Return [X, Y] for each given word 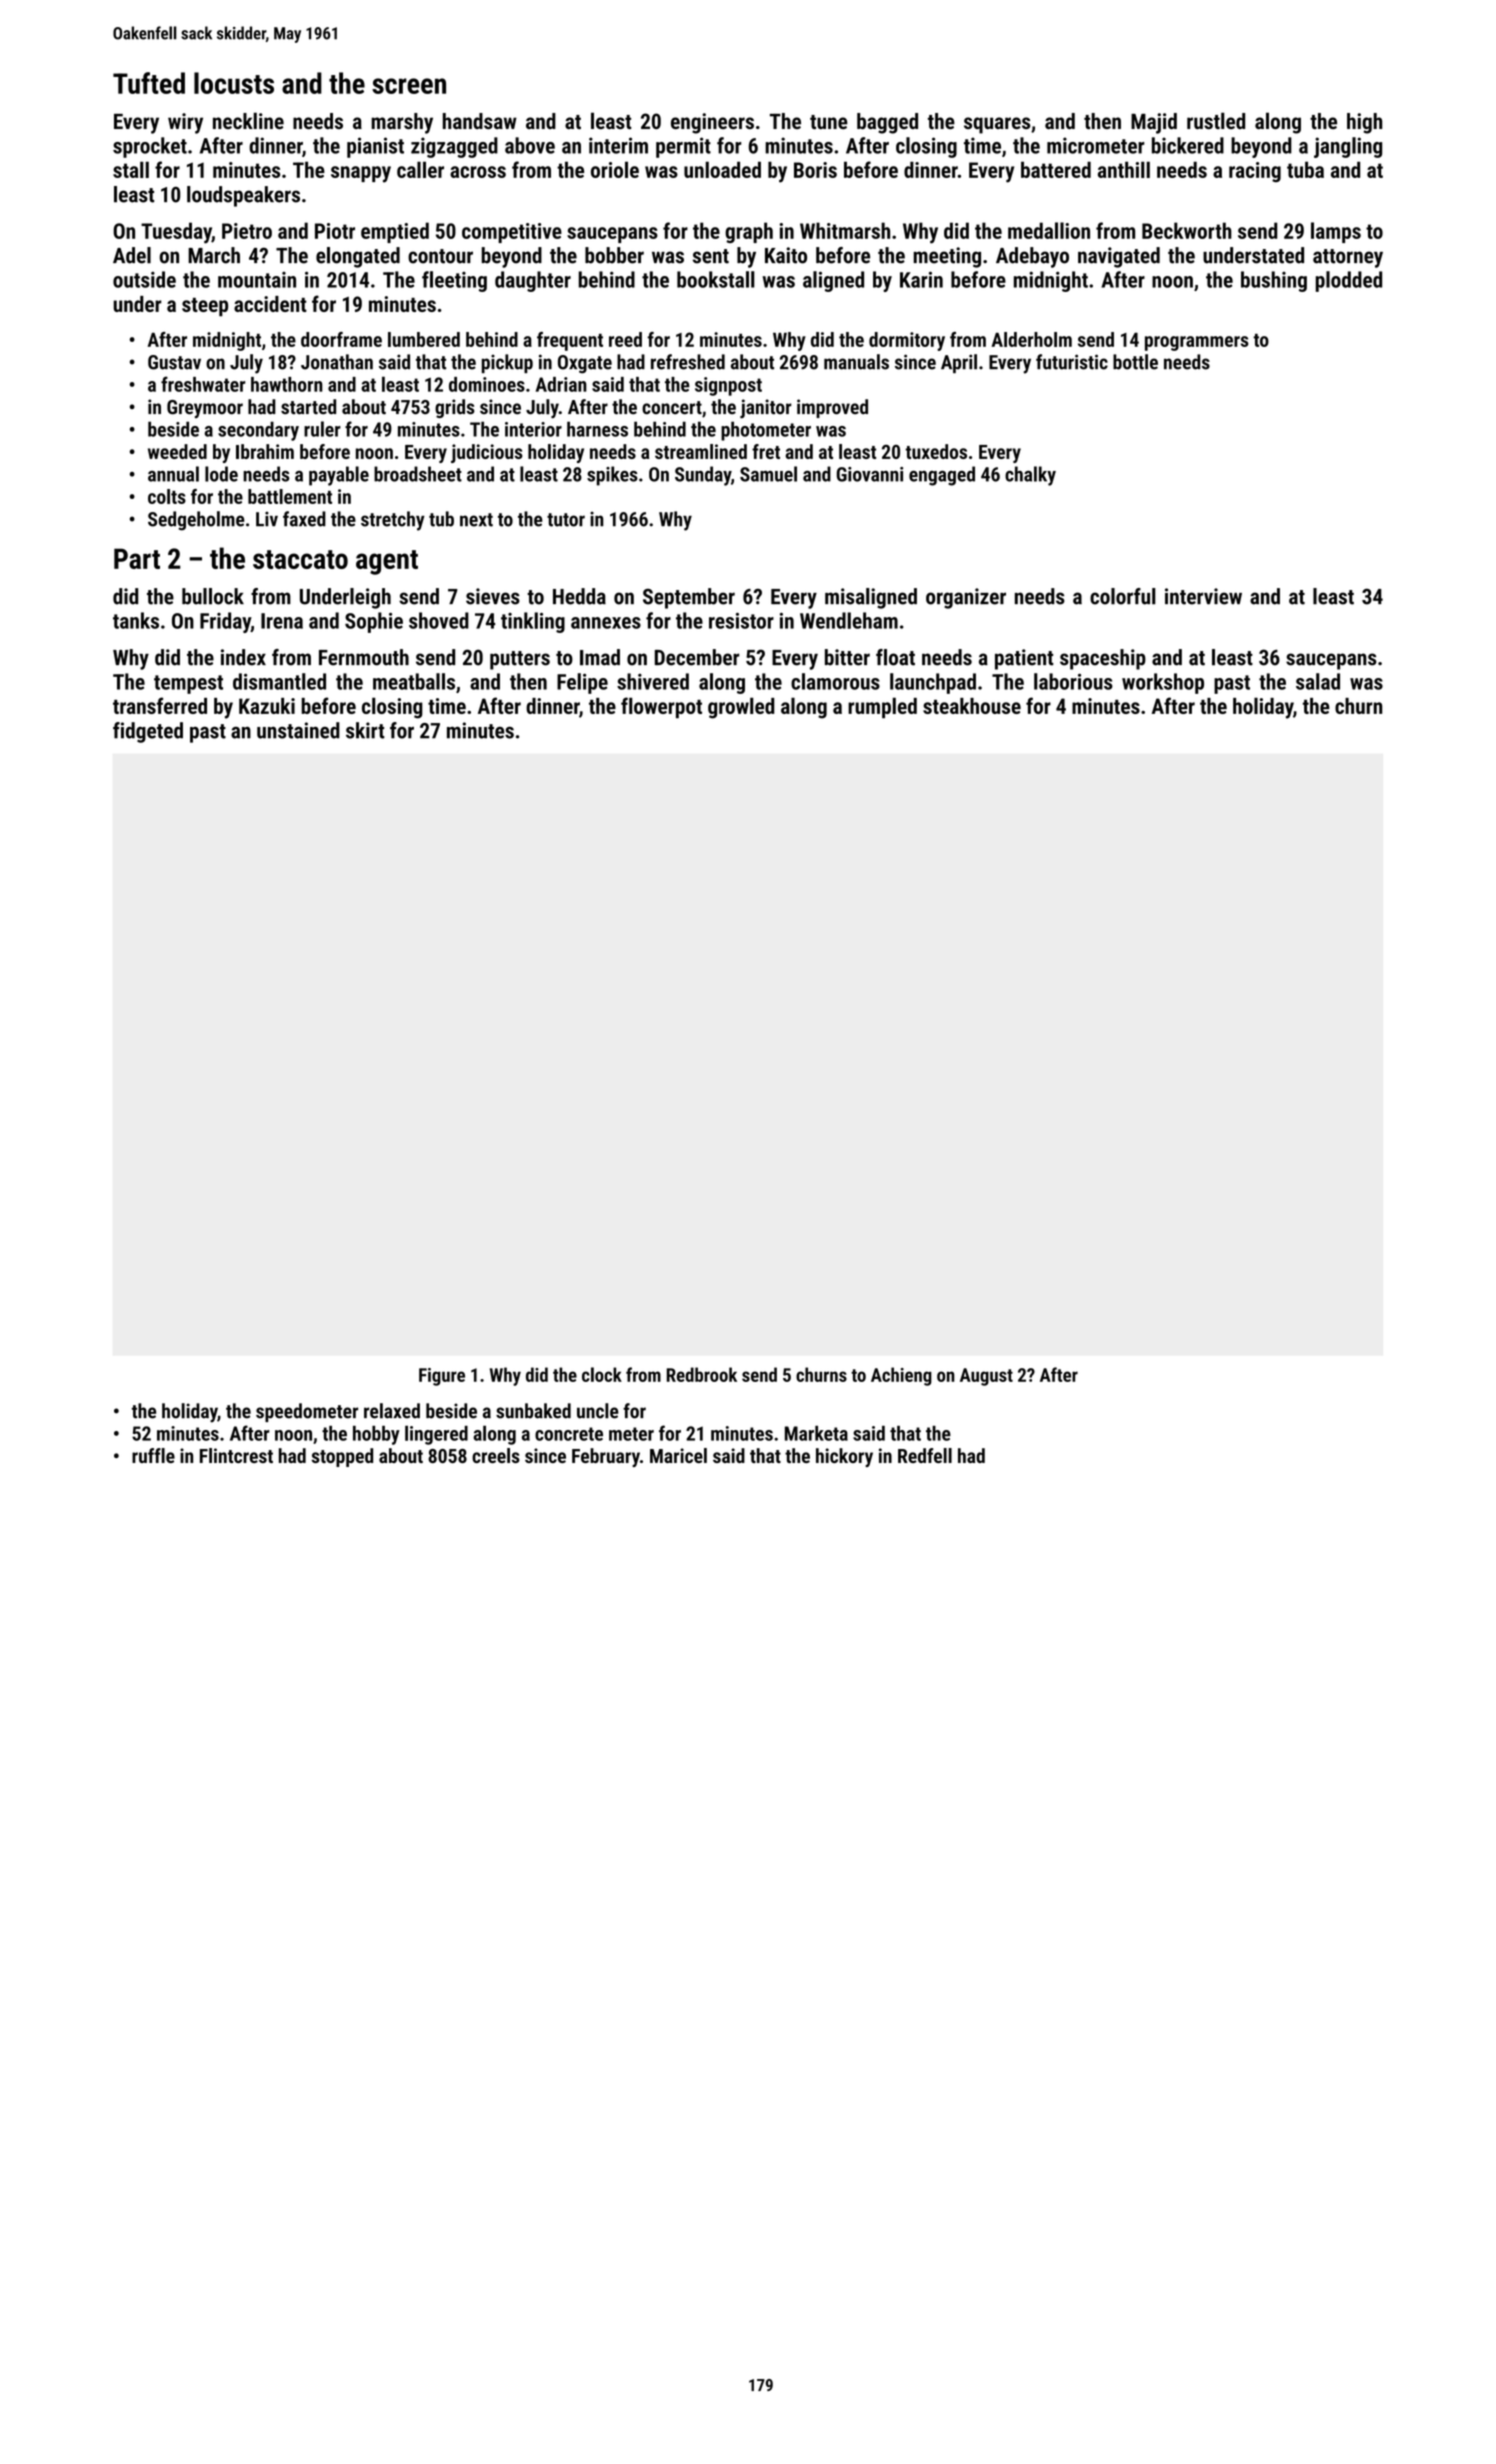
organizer [966, 598]
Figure [442, 1377]
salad [1318, 681]
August [986, 1377]
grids [455, 408]
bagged [887, 123]
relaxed [392, 1411]
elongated [358, 257]
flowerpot [661, 707]
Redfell [925, 1455]
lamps [1336, 232]
